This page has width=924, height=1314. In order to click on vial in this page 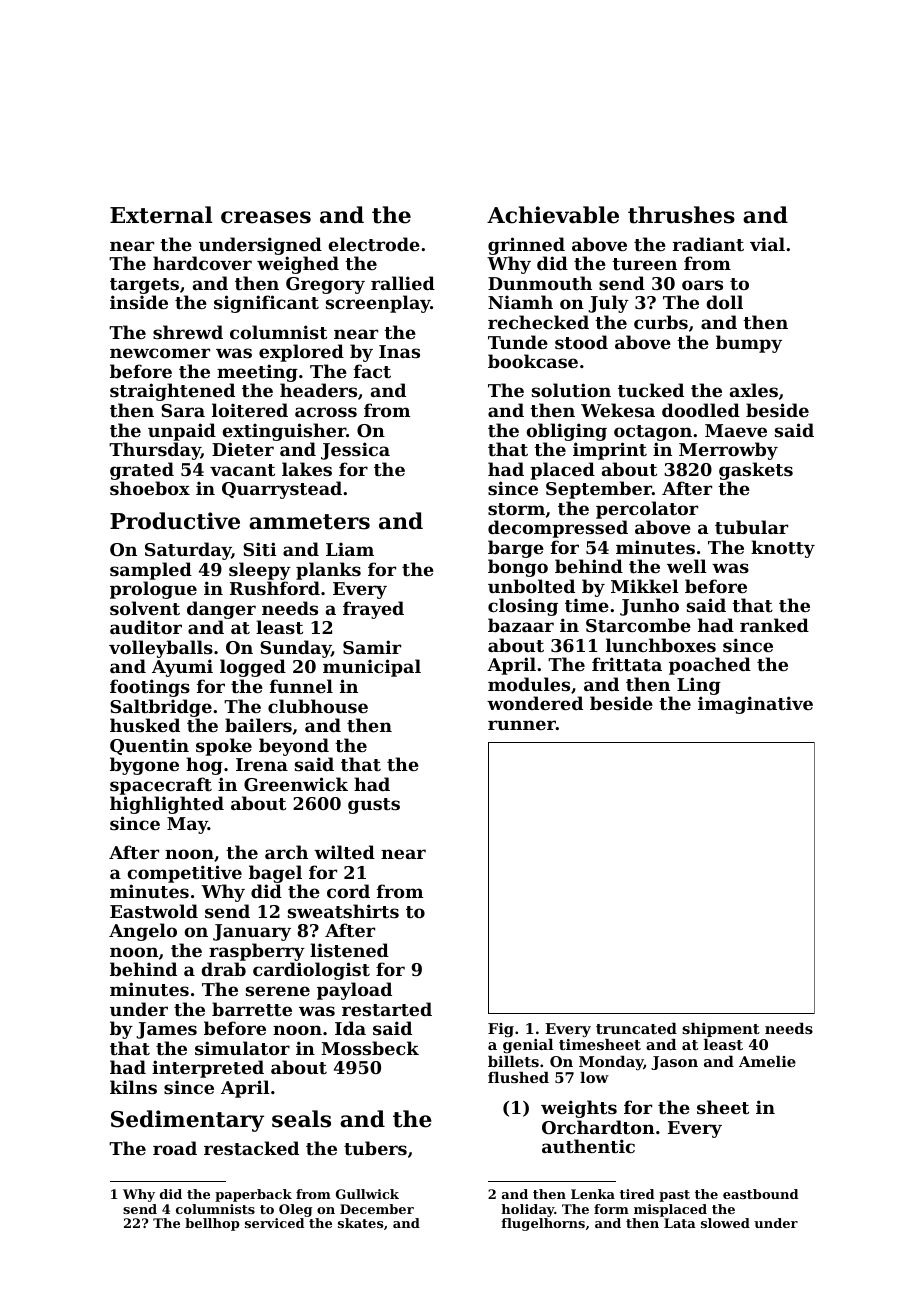, I will do `click(767, 244)`.
